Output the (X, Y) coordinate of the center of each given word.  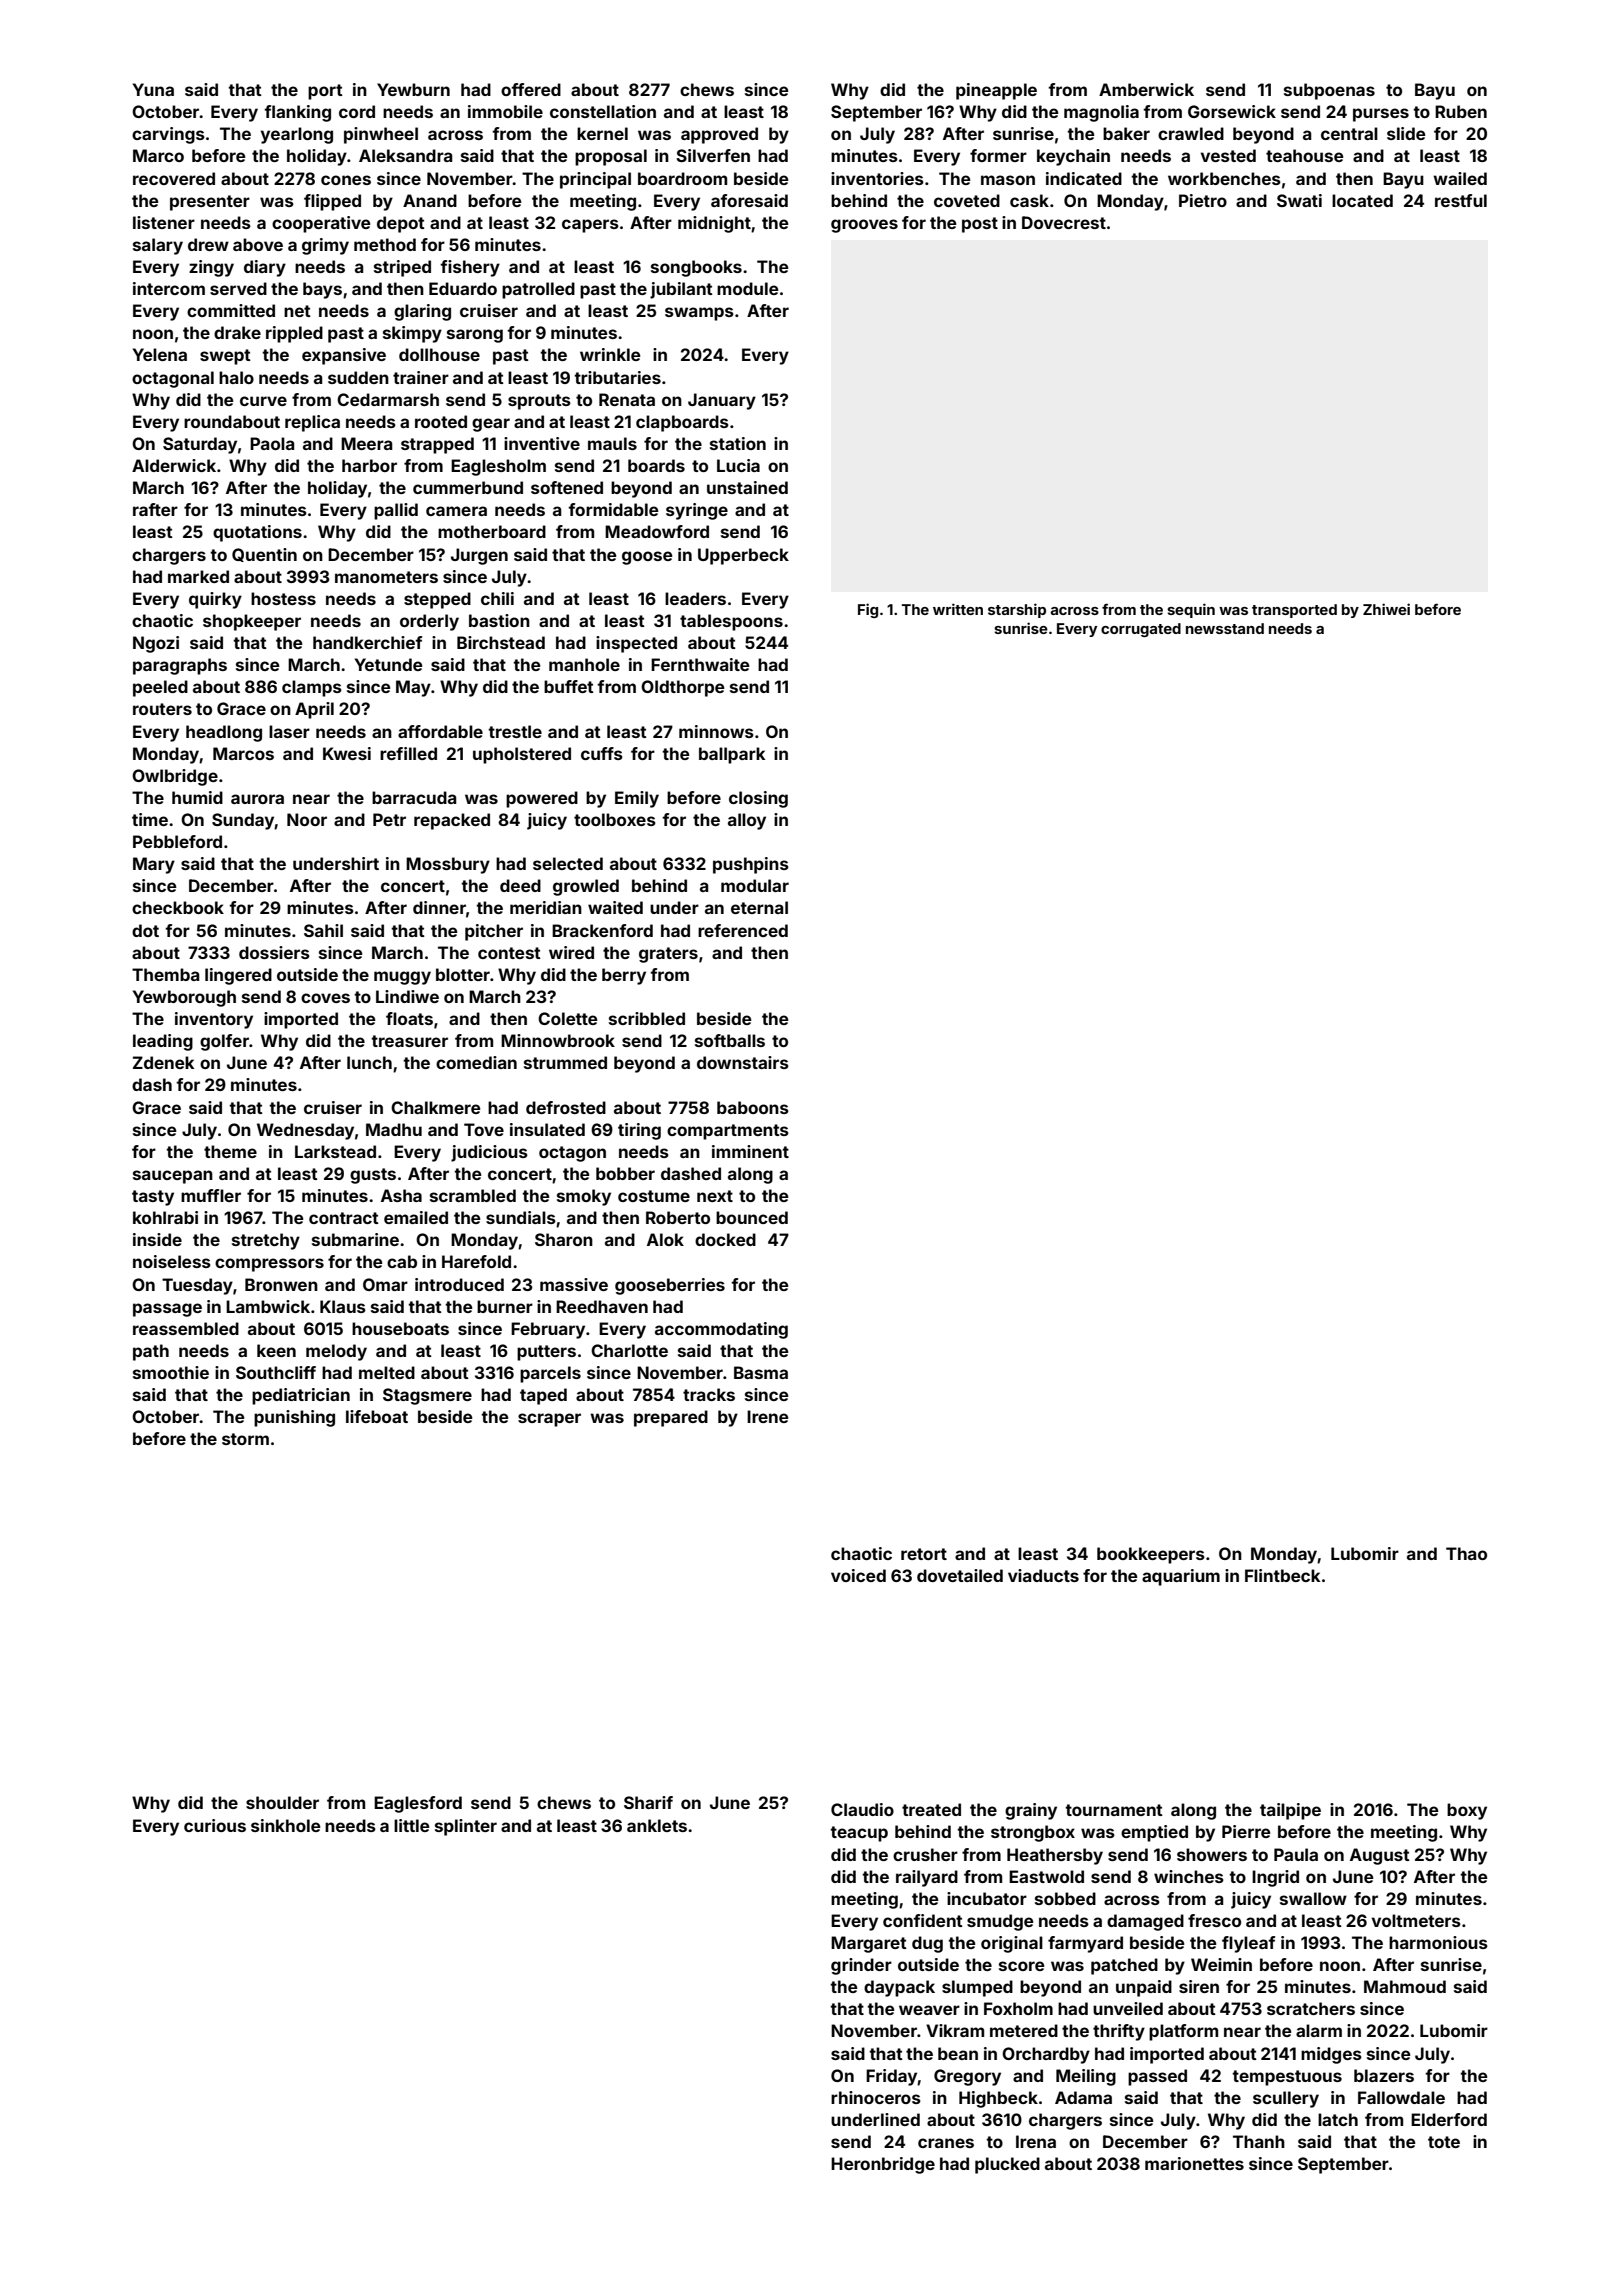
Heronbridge (883, 2165)
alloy (747, 821)
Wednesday (305, 1131)
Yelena (160, 354)
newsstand (1225, 628)
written (958, 609)
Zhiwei (1386, 609)
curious (215, 1825)
